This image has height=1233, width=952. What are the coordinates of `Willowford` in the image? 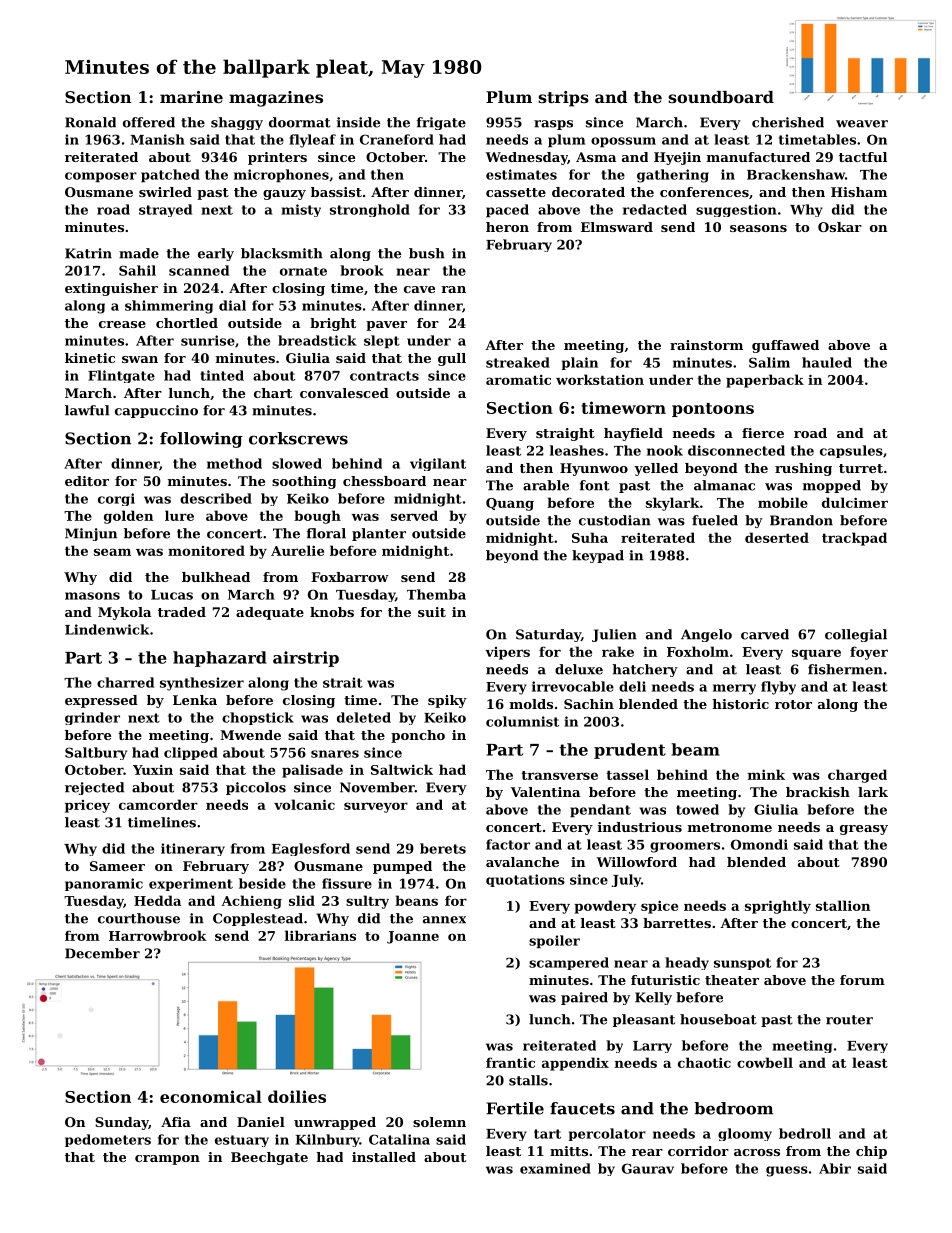 It's located at (637, 862).
